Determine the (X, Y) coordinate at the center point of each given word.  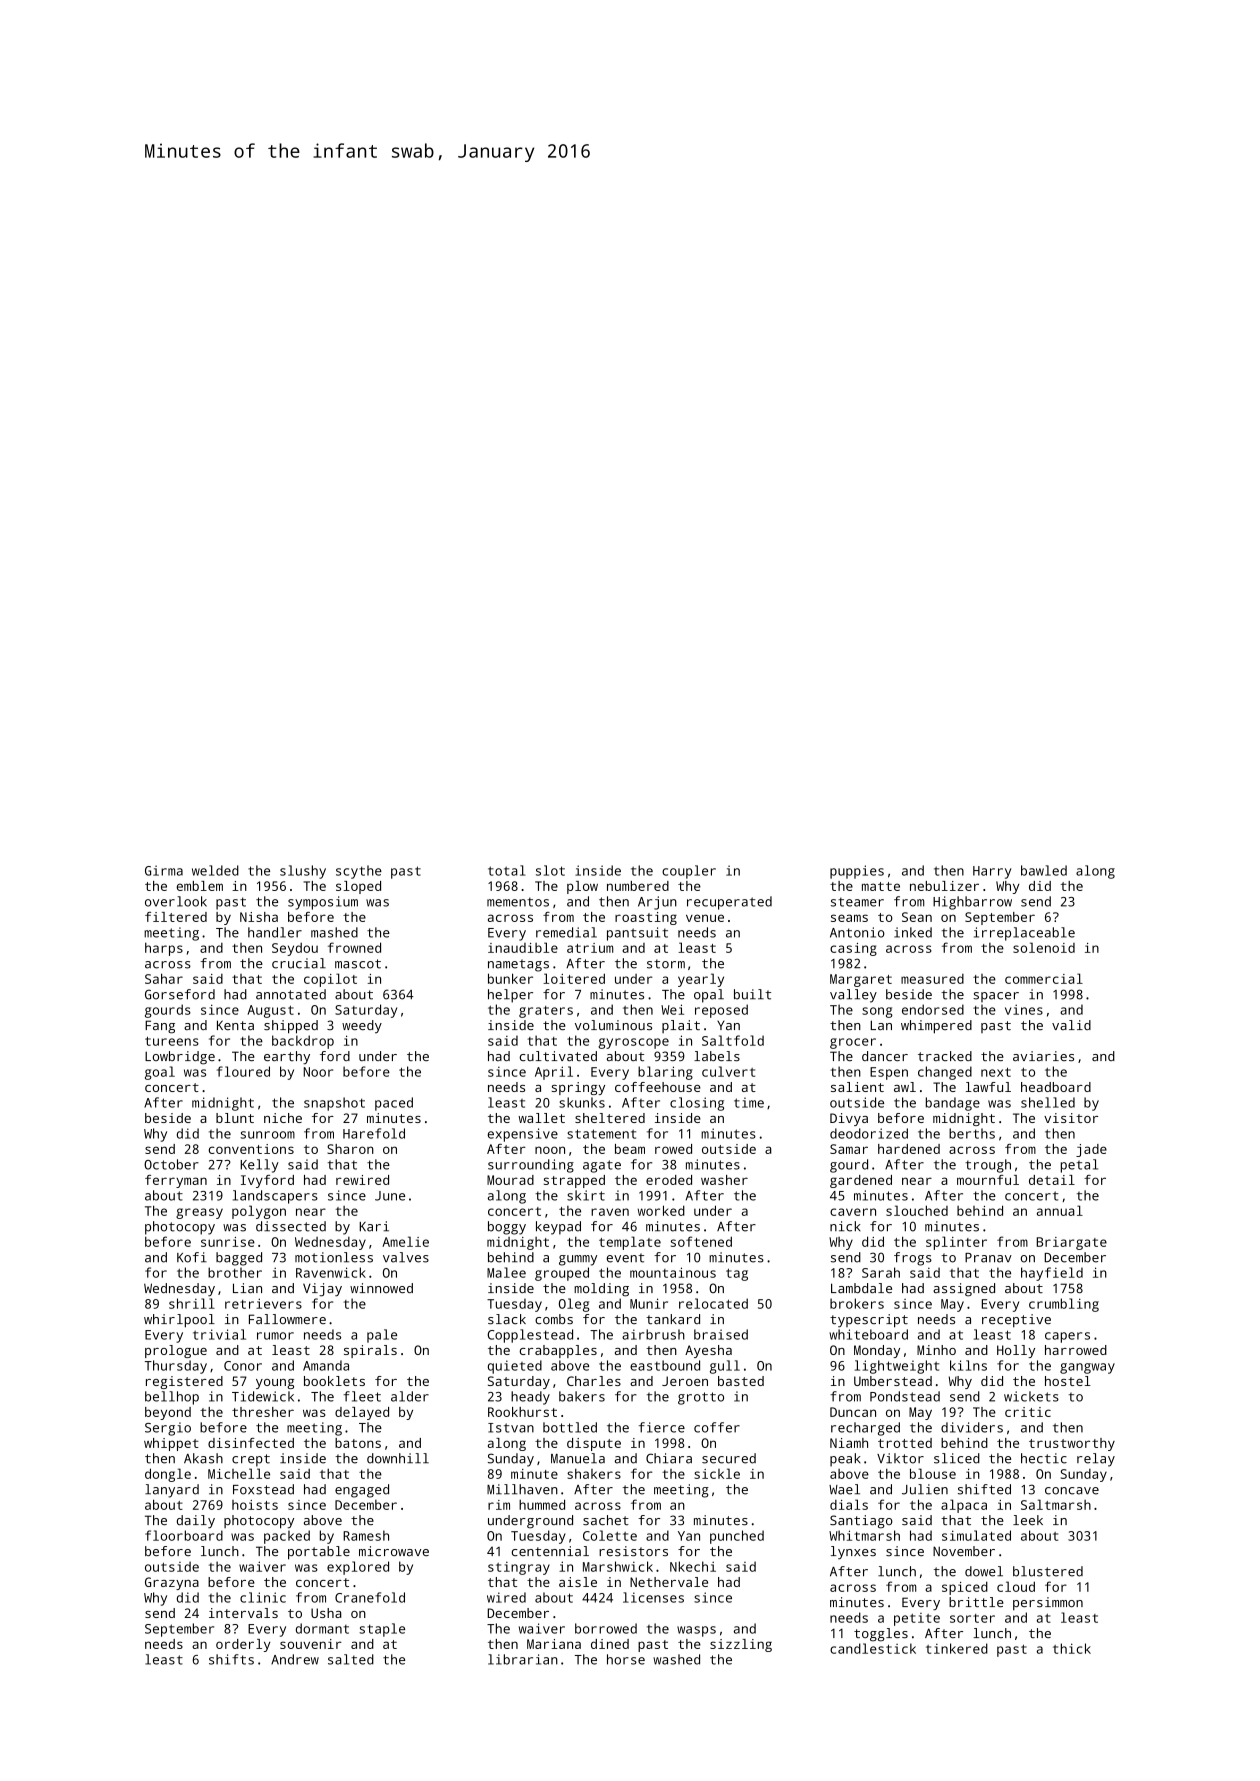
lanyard (172, 1491)
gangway (1087, 1368)
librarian (523, 1659)
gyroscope (633, 1043)
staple (382, 1630)
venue (705, 918)
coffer (717, 1427)
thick (1072, 1648)
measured (932, 979)
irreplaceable (1024, 934)
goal (160, 1073)
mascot (358, 964)
